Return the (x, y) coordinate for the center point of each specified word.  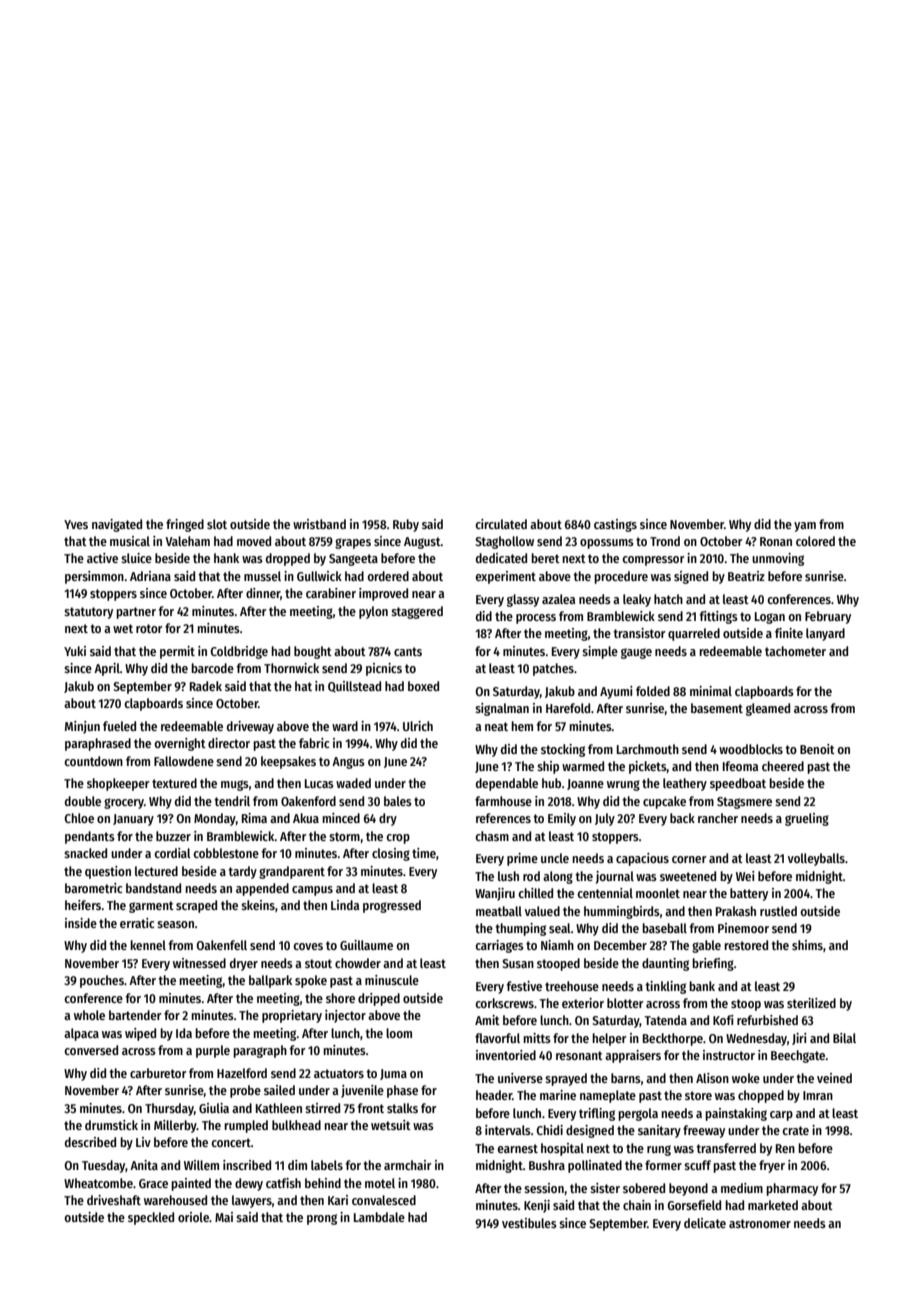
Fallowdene (184, 761)
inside (81, 923)
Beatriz (746, 576)
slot (217, 524)
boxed (423, 686)
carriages (499, 946)
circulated (501, 524)
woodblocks (751, 749)
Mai (224, 1217)
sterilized (811, 1003)
